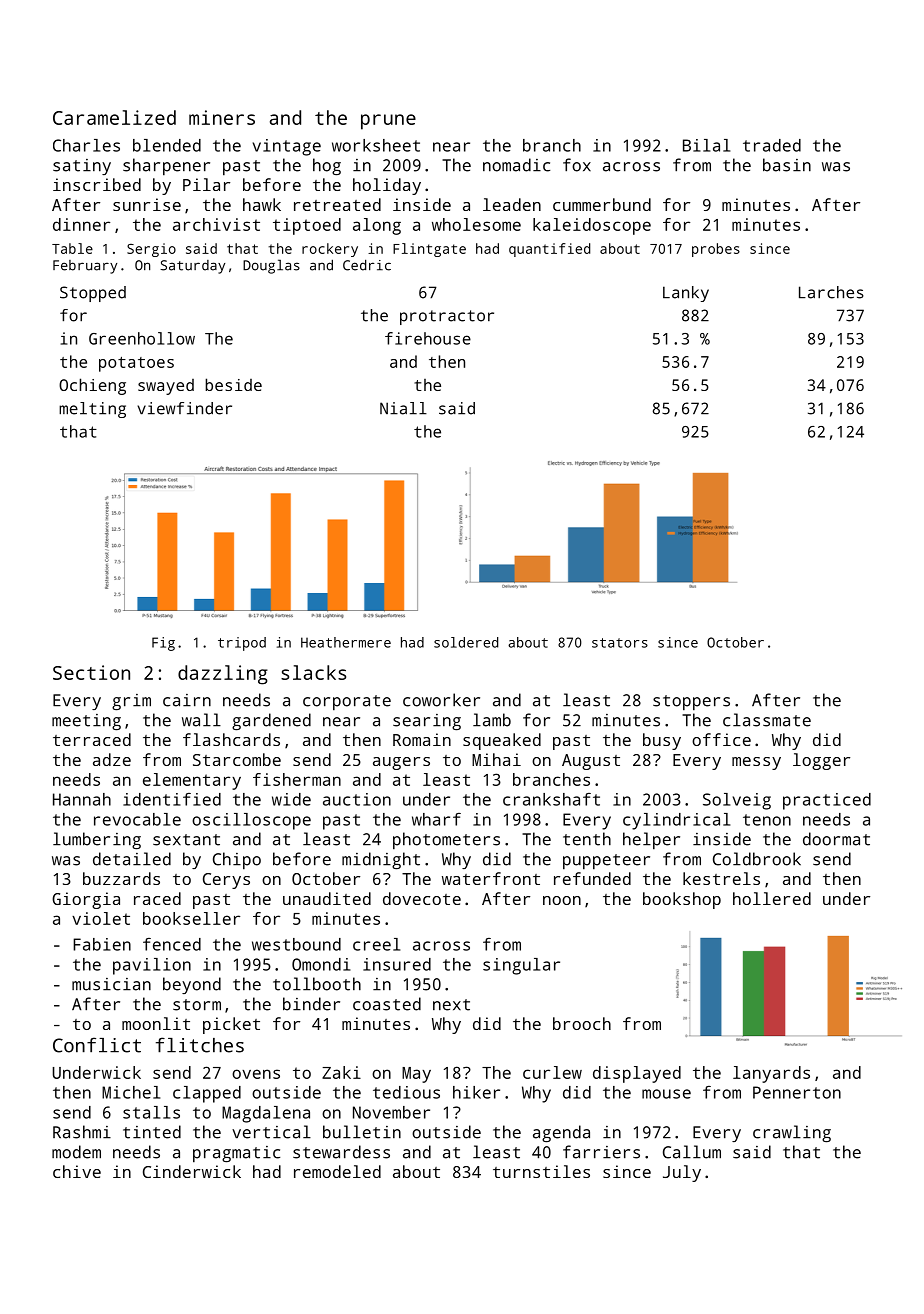 The width and height of the document is (924, 1314). I want to click on protractor, so click(447, 317).
